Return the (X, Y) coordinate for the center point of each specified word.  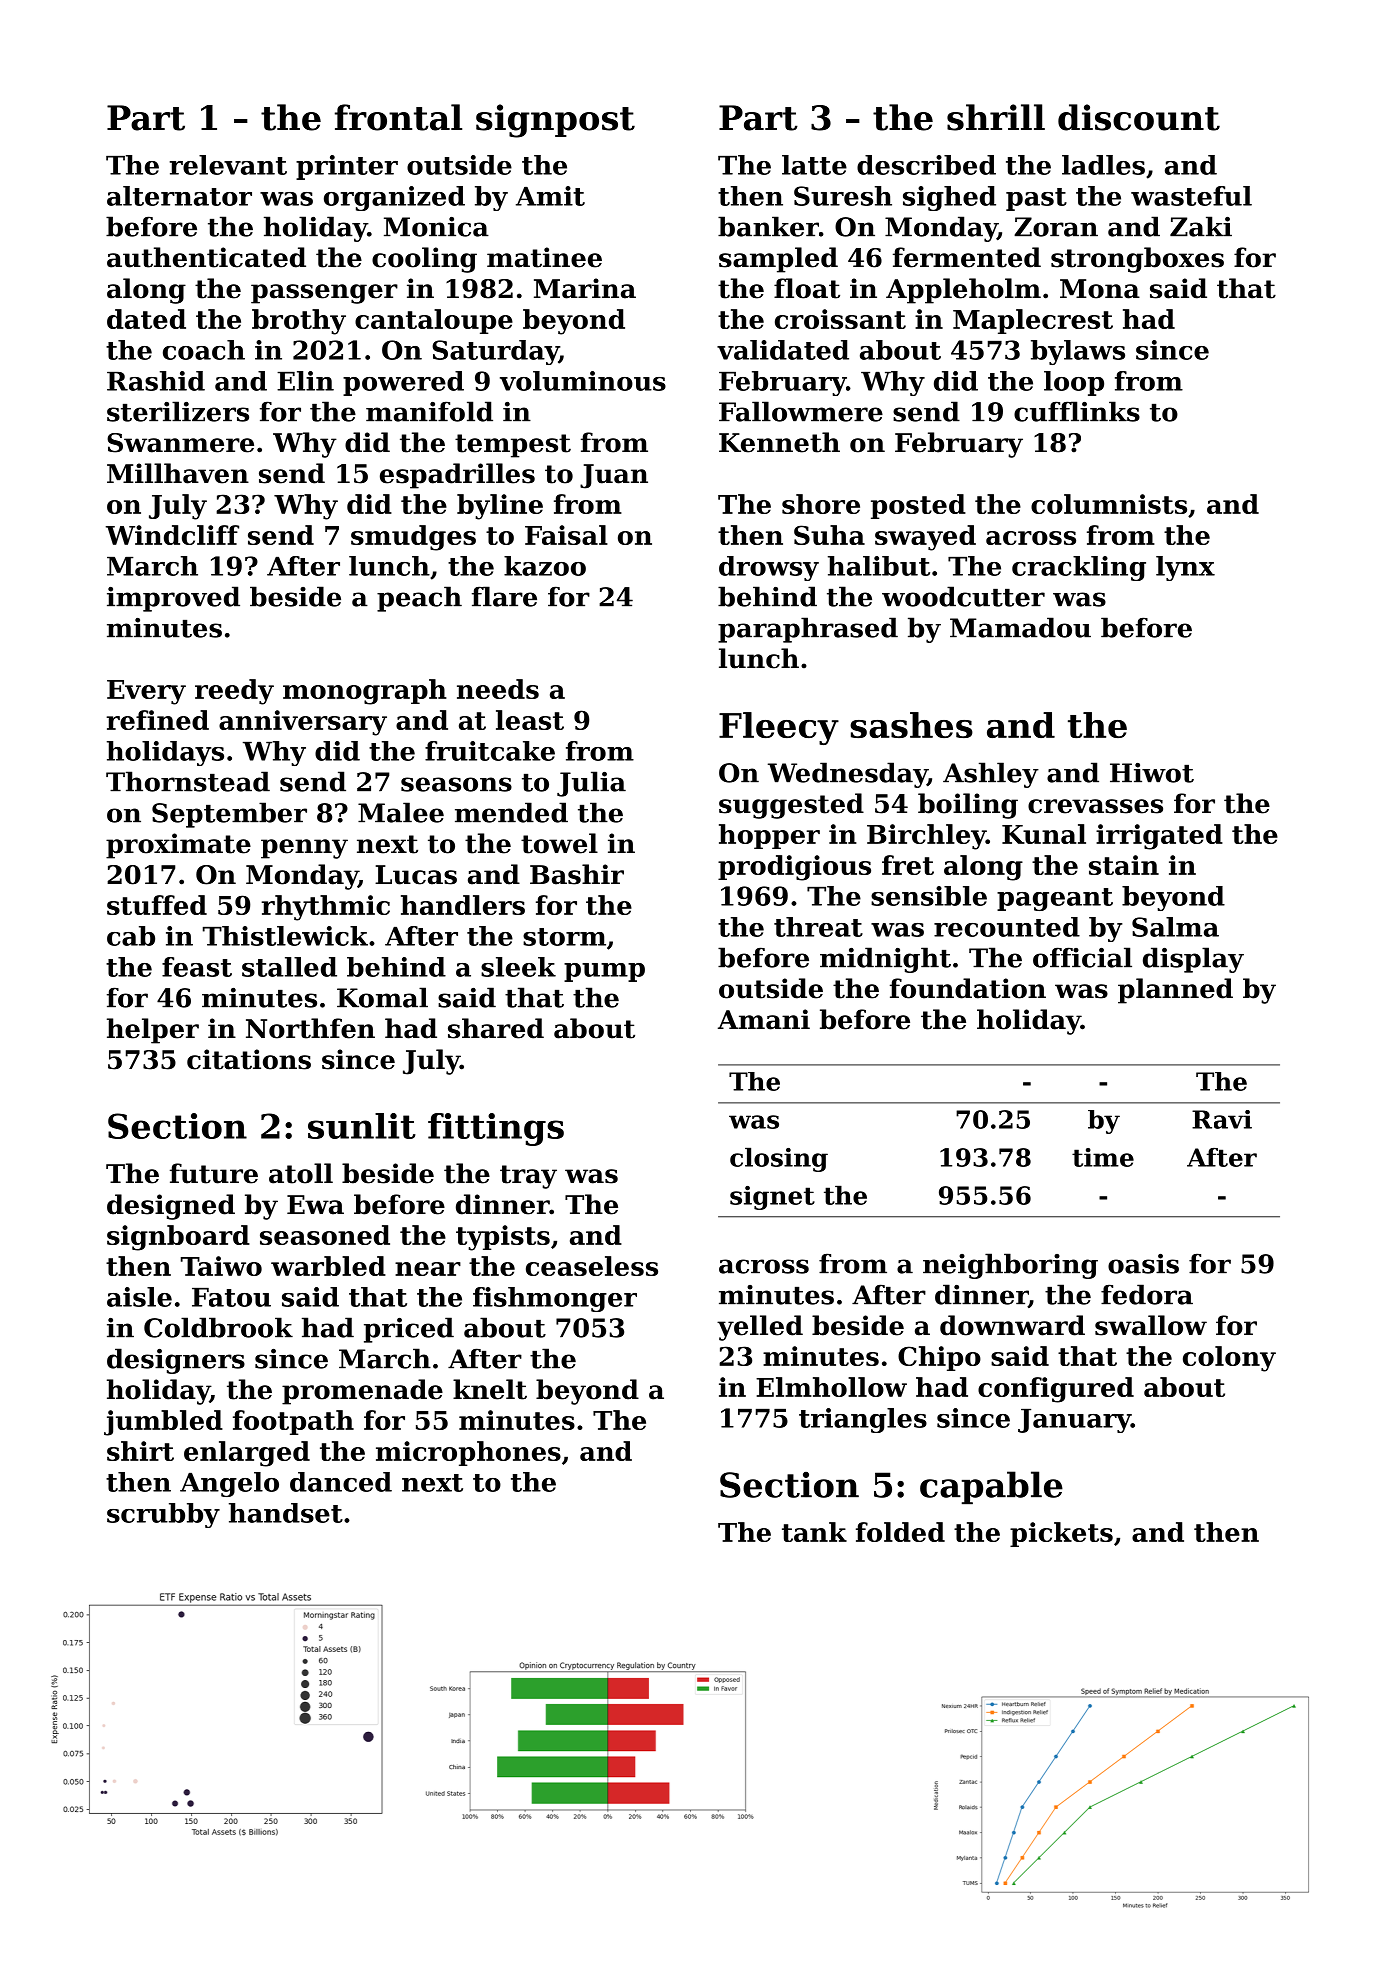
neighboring (1010, 1266)
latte (814, 165)
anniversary (303, 723)
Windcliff (172, 535)
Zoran (1056, 227)
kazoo (545, 566)
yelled (760, 1328)
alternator (179, 196)
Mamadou (1020, 627)
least (530, 720)
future (214, 1173)
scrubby (163, 1515)
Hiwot (1152, 773)
